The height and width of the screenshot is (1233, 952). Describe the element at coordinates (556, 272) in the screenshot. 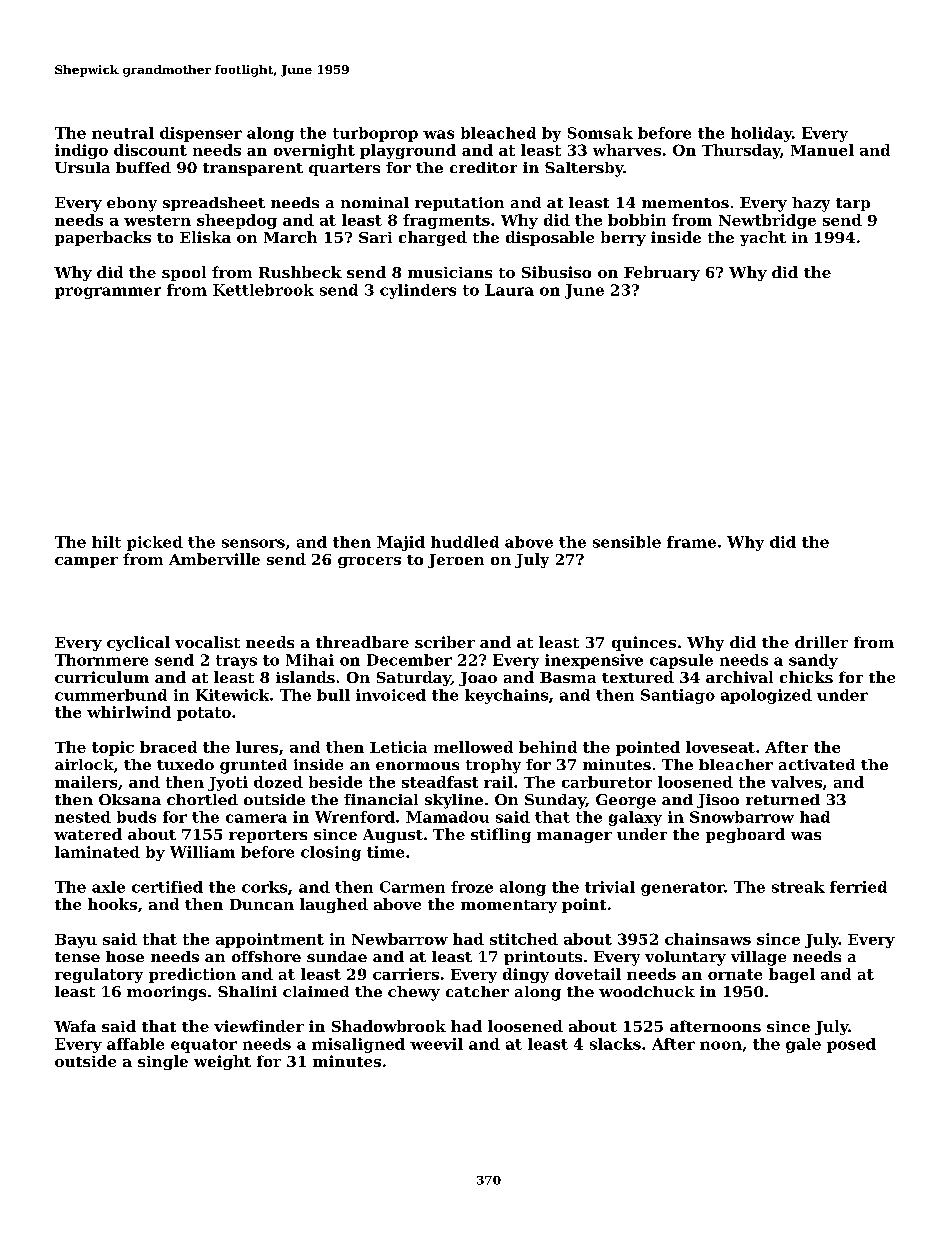

I see `Sibusiso` at that location.
